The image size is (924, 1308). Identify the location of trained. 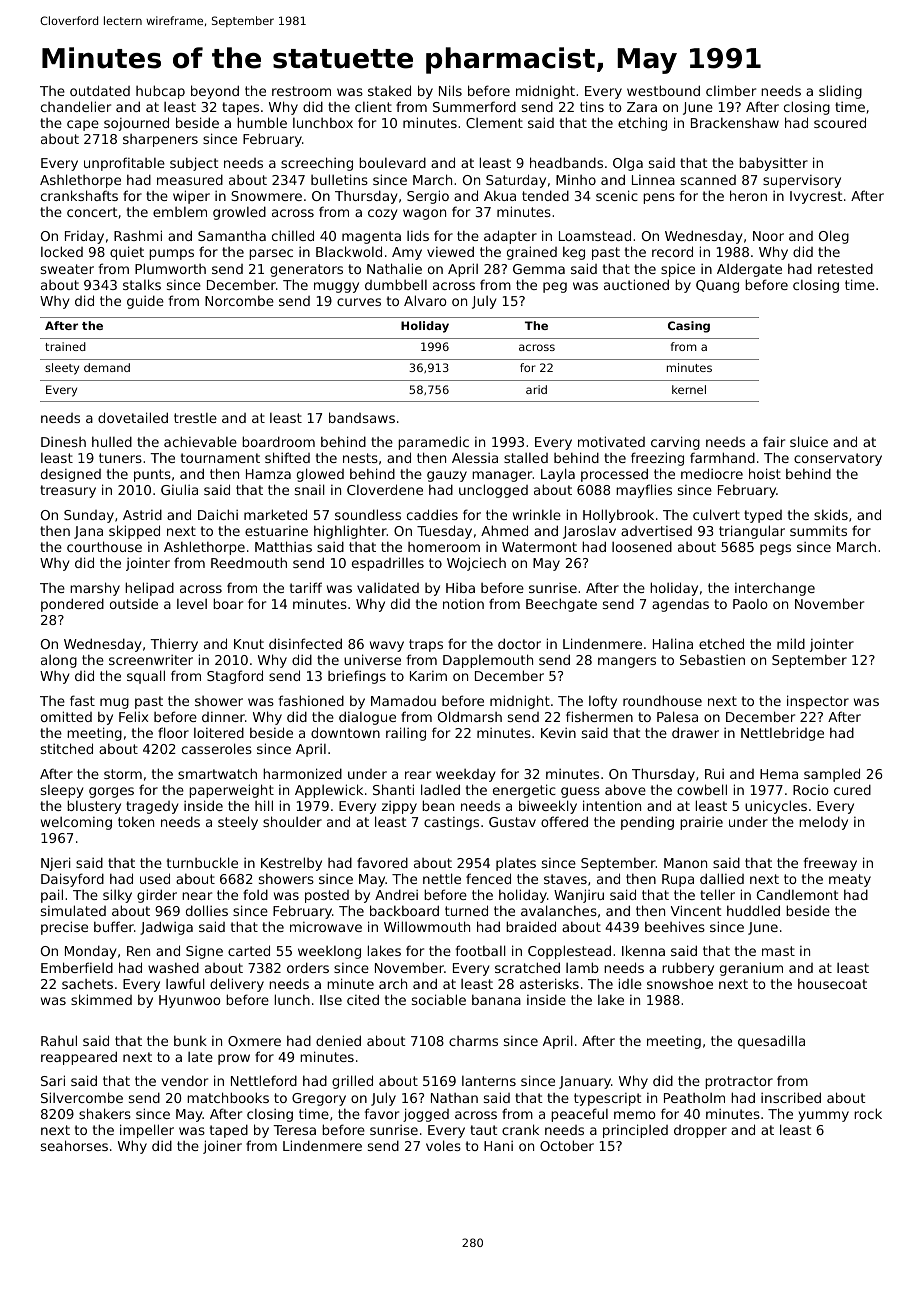
(65, 346).
